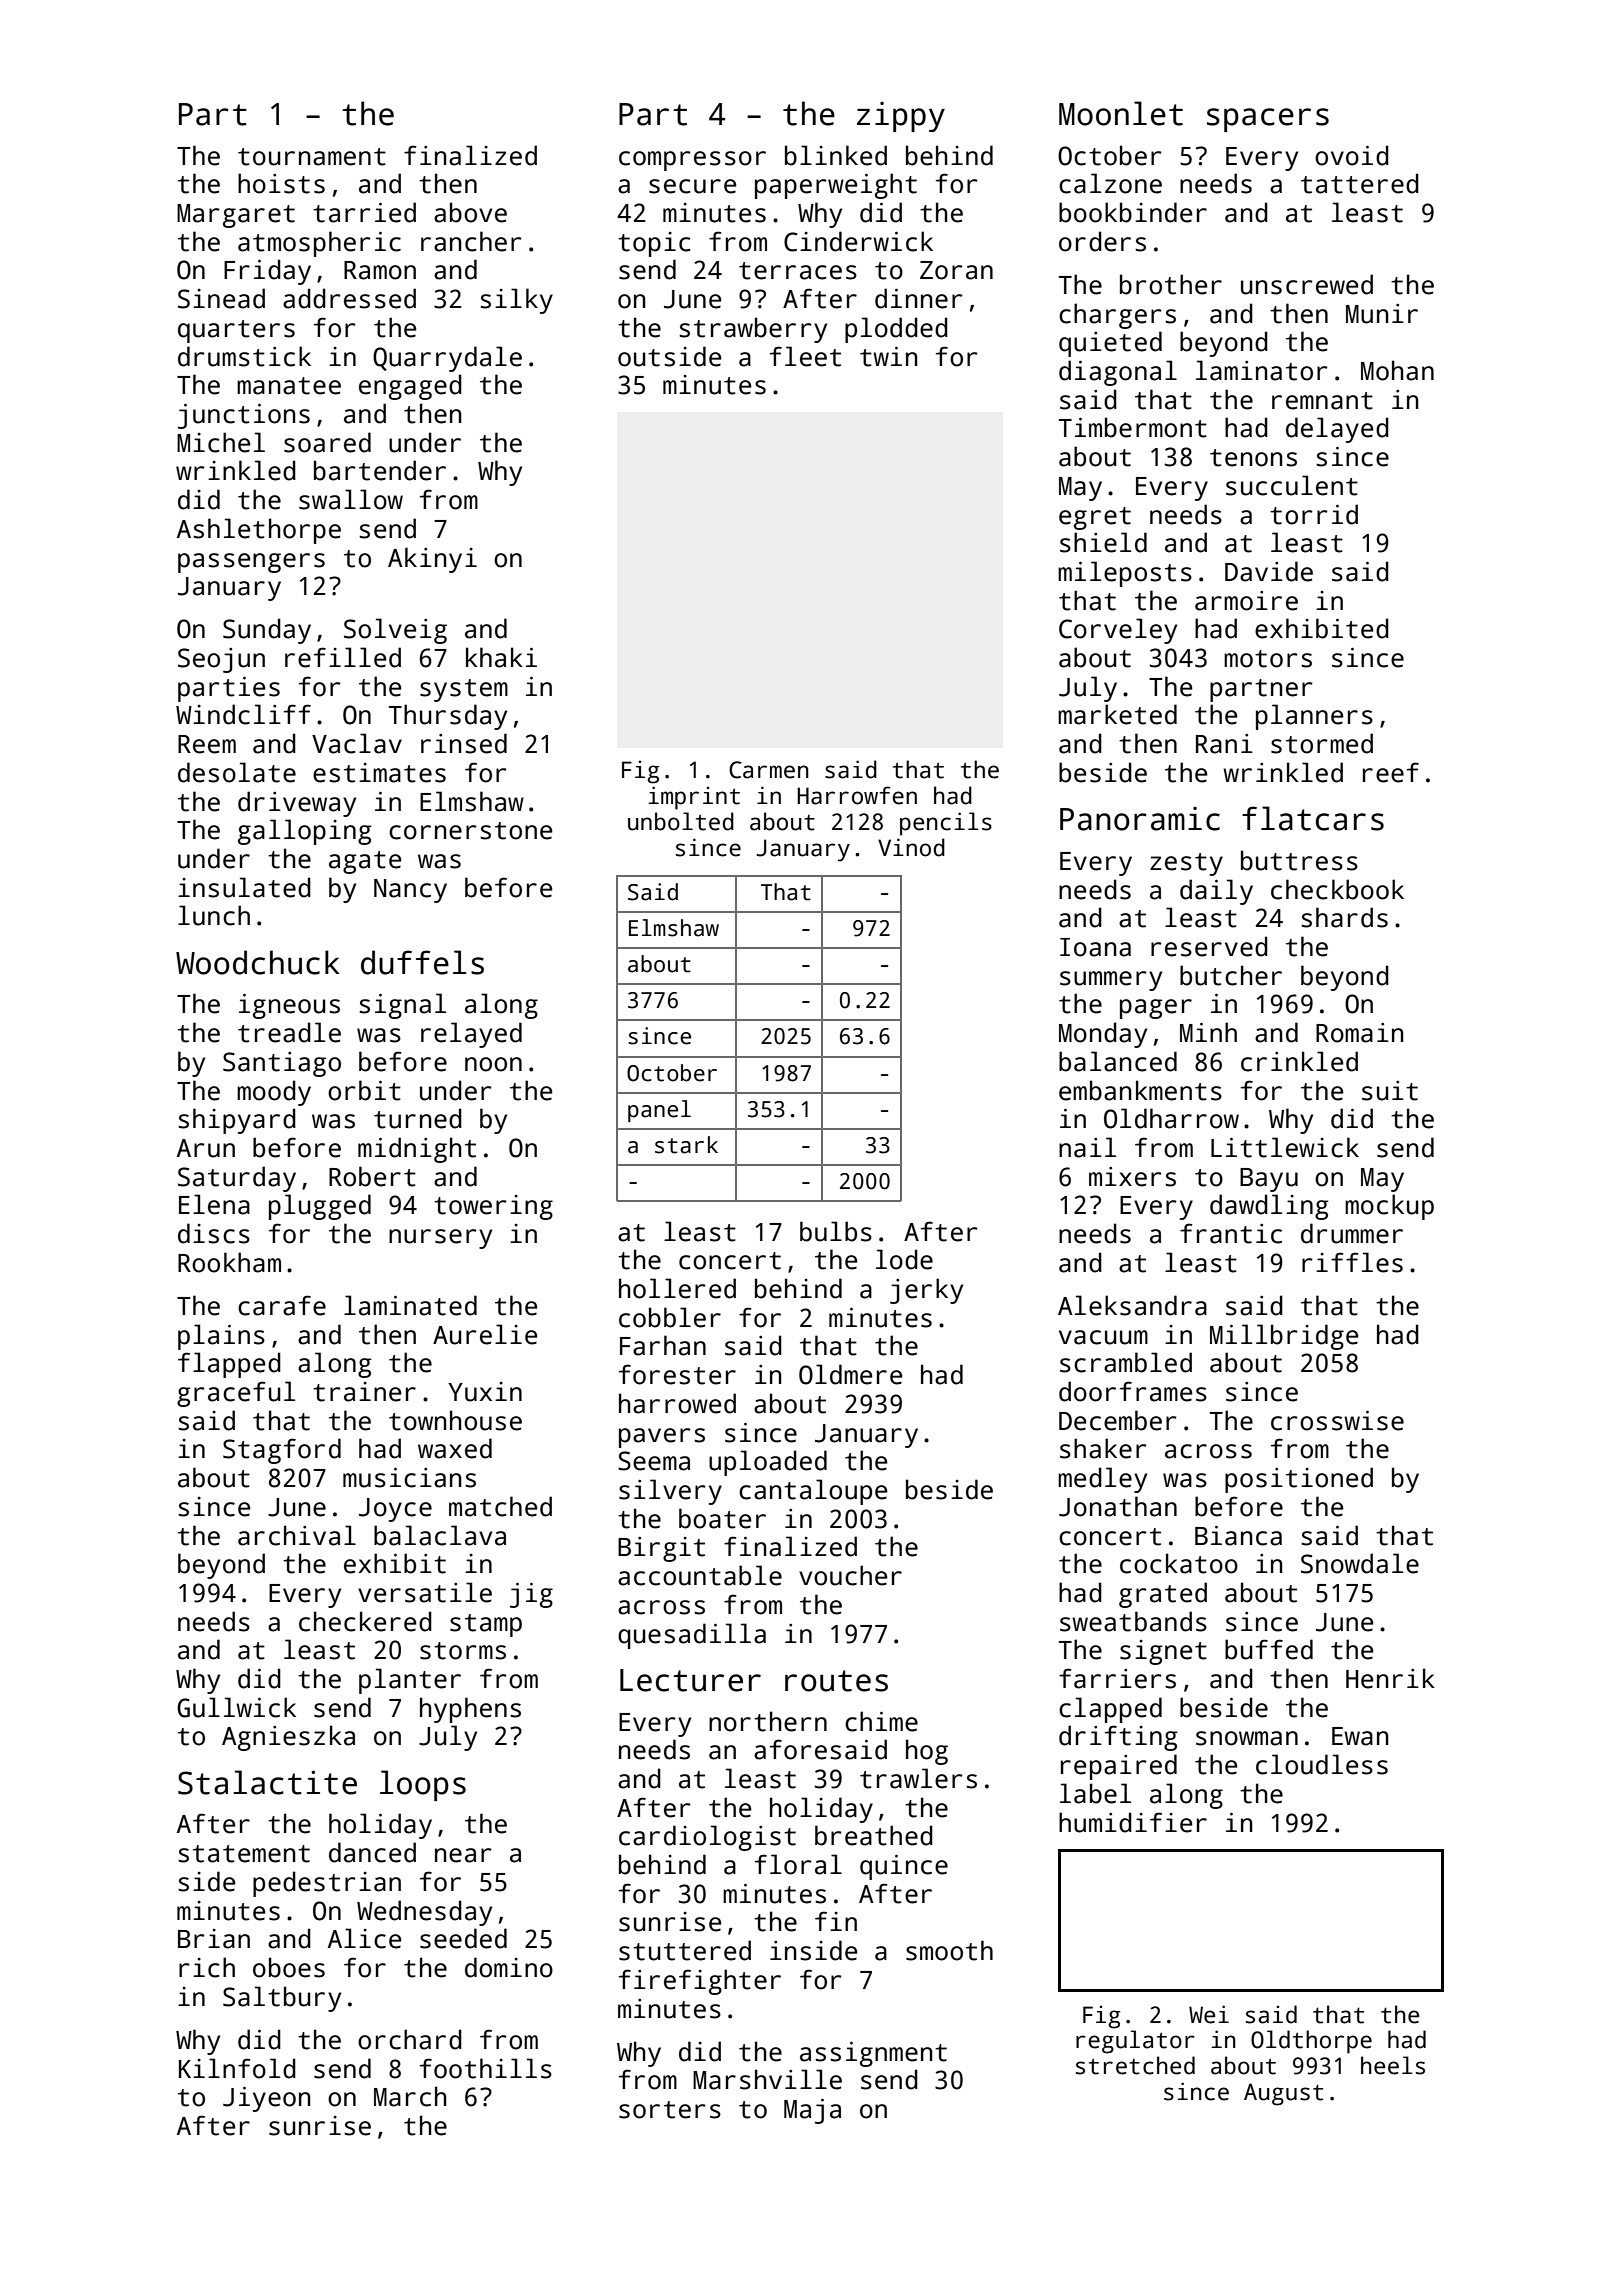 This screenshot has height=2292, width=1620. I want to click on duffels, so click(422, 962).
